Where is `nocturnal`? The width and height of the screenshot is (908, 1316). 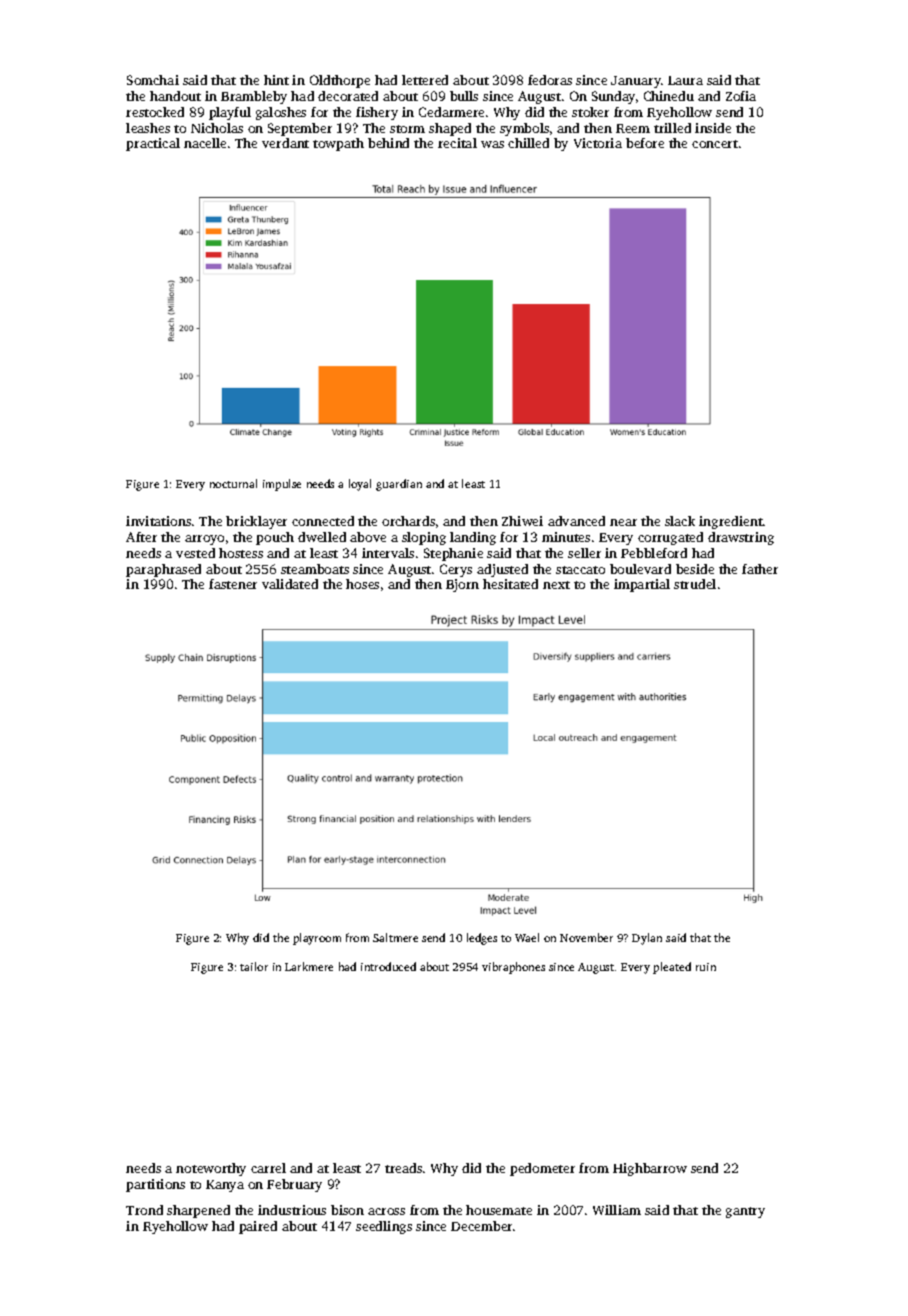
nocturnal is located at coordinates (233, 483).
